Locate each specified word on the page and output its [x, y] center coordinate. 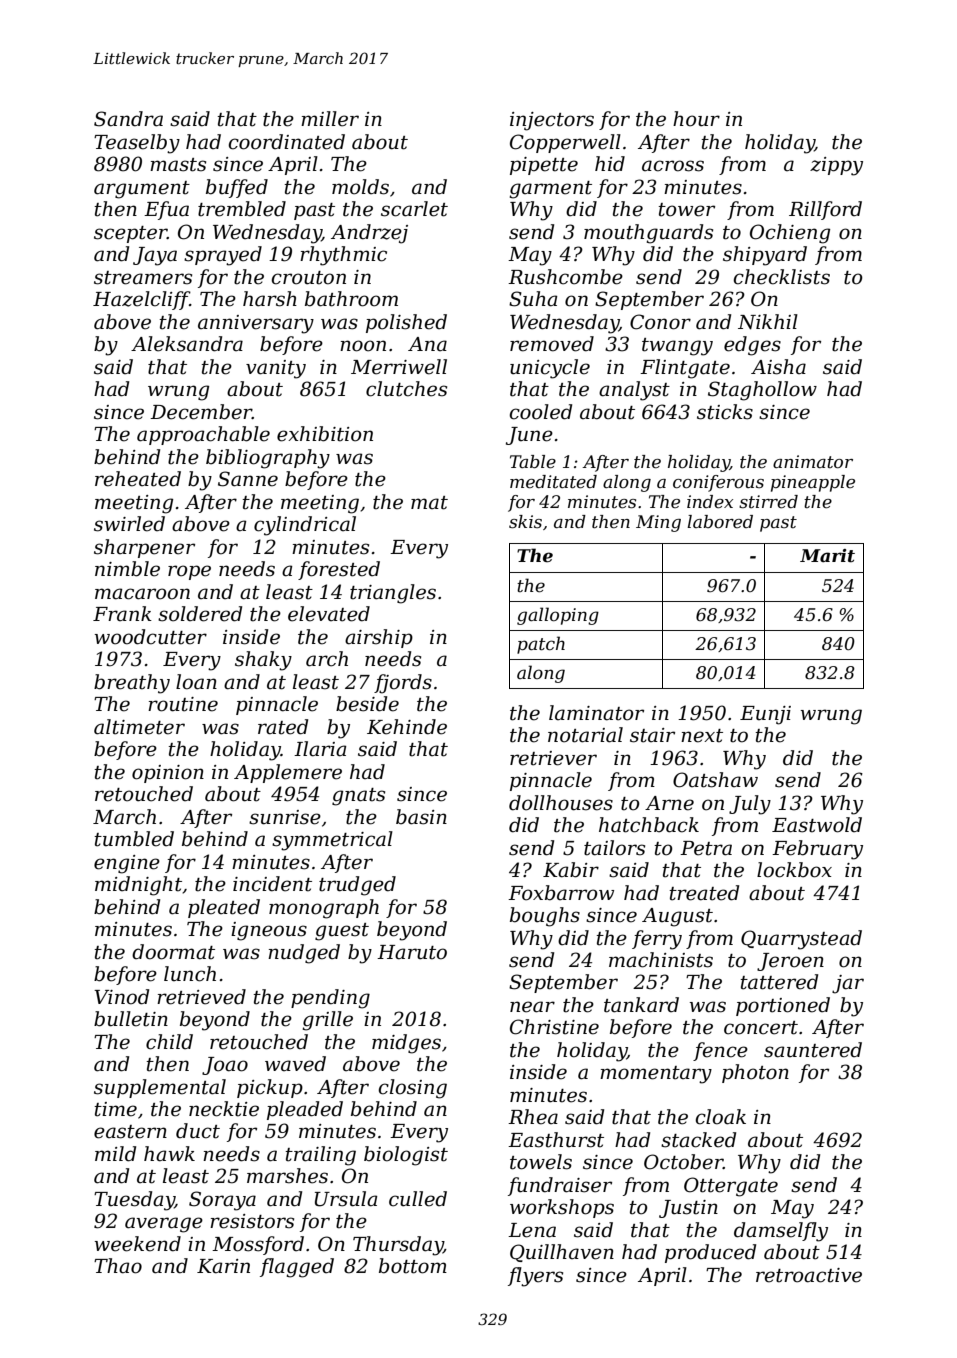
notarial [585, 735]
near [532, 1007]
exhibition [325, 434]
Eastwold [817, 825]
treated [704, 893]
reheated [138, 479]
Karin [223, 1266]
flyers [535, 1277]
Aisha [778, 367]
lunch [190, 974]
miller [330, 119]
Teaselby [137, 144]
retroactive [809, 1275]
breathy [132, 684]
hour [696, 119]
